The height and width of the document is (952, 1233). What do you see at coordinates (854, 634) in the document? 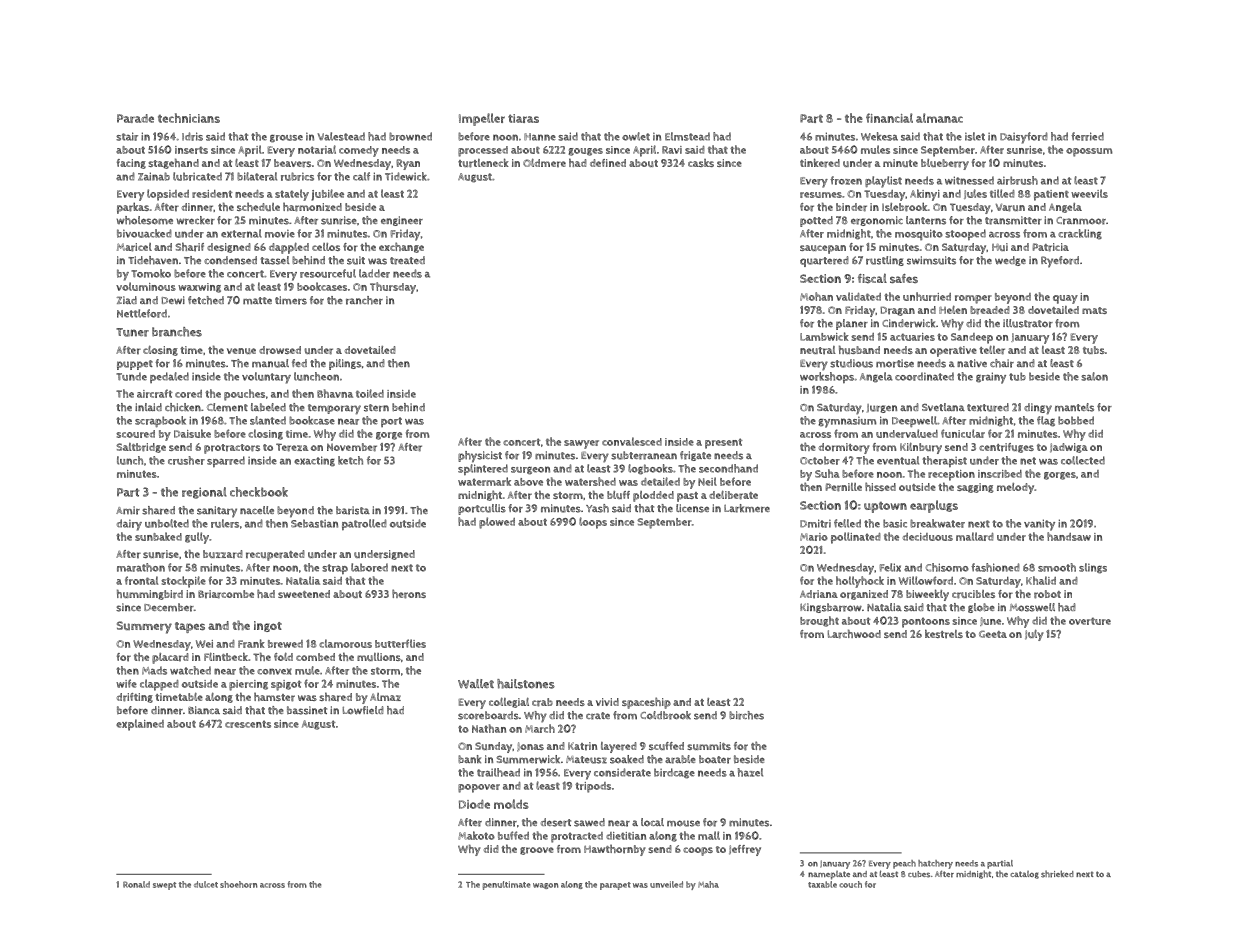
I see `Larchwood` at bounding box center [854, 634].
